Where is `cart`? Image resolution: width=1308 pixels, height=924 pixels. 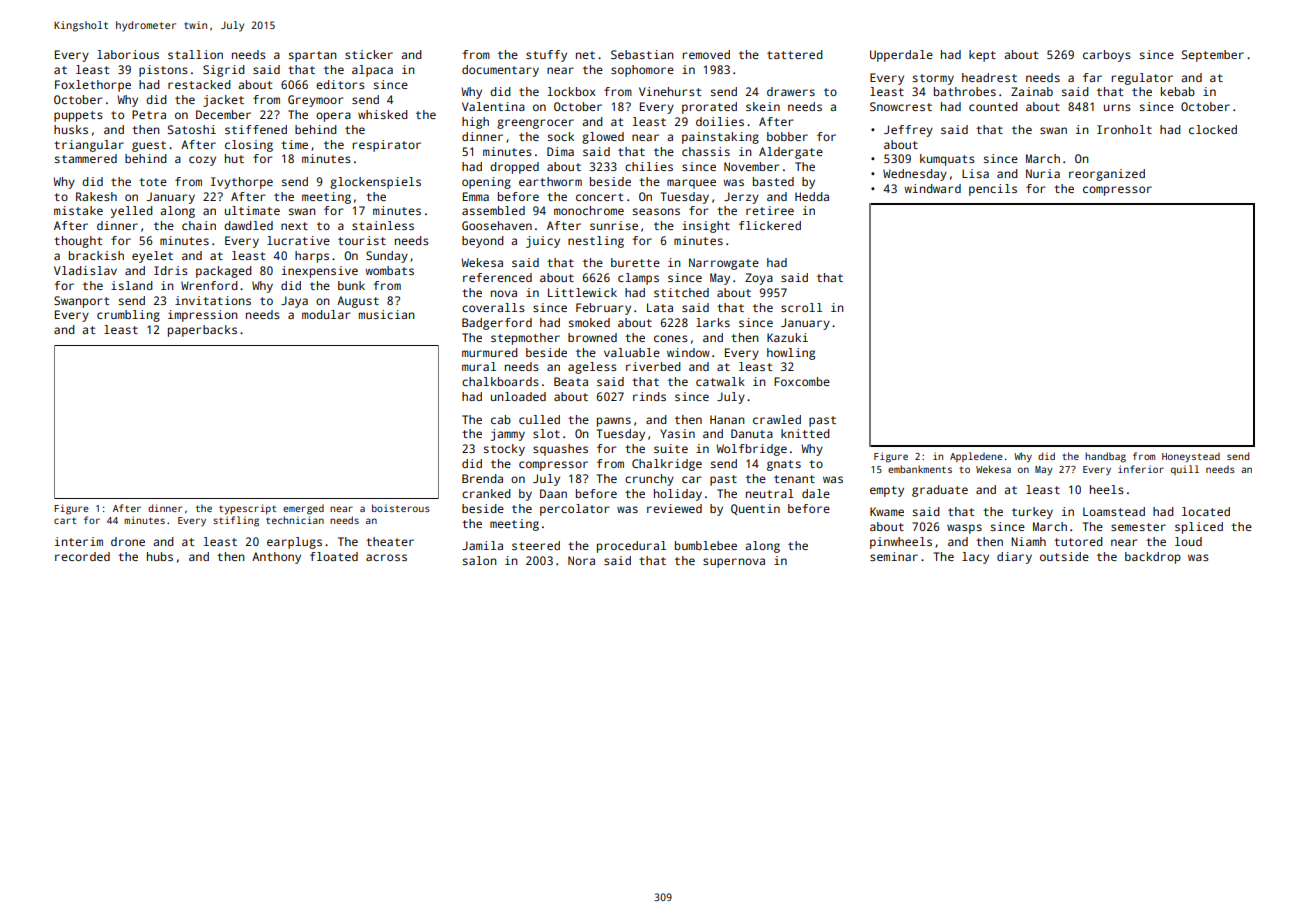 cart is located at coordinates (65, 521).
